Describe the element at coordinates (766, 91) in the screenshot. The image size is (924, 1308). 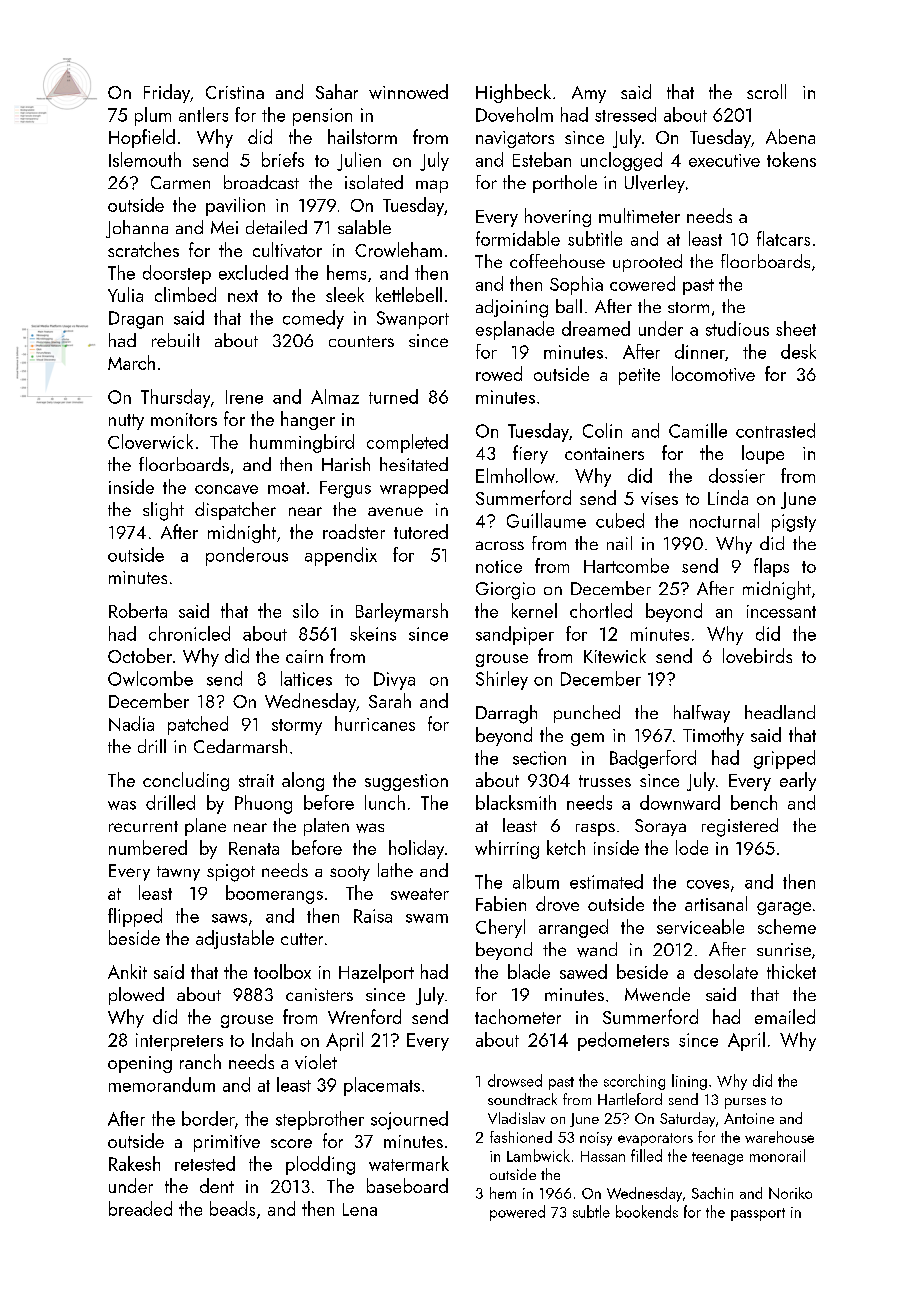
I see `scroll` at that location.
